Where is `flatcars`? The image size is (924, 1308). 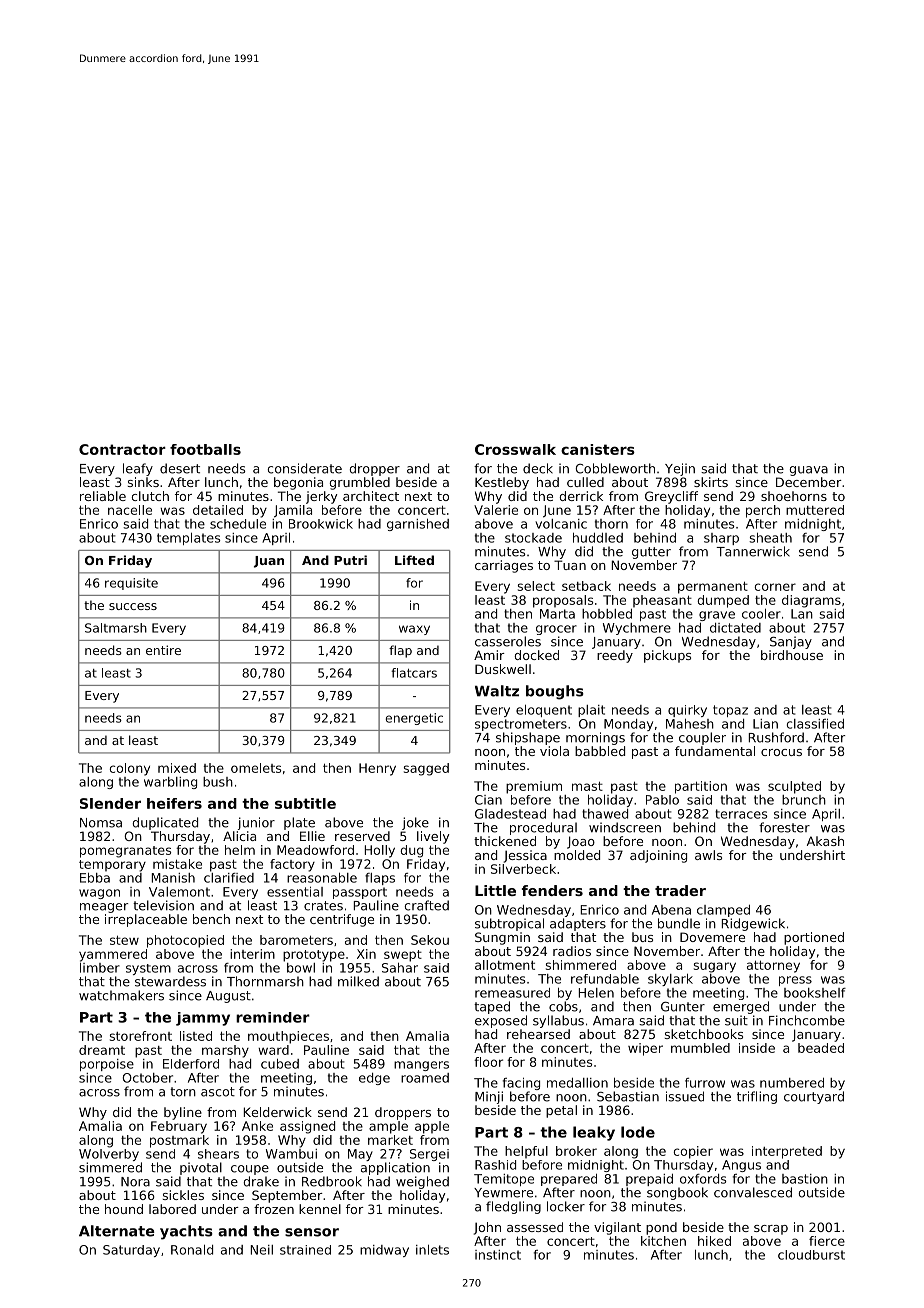
flatcars is located at coordinates (414, 673).
